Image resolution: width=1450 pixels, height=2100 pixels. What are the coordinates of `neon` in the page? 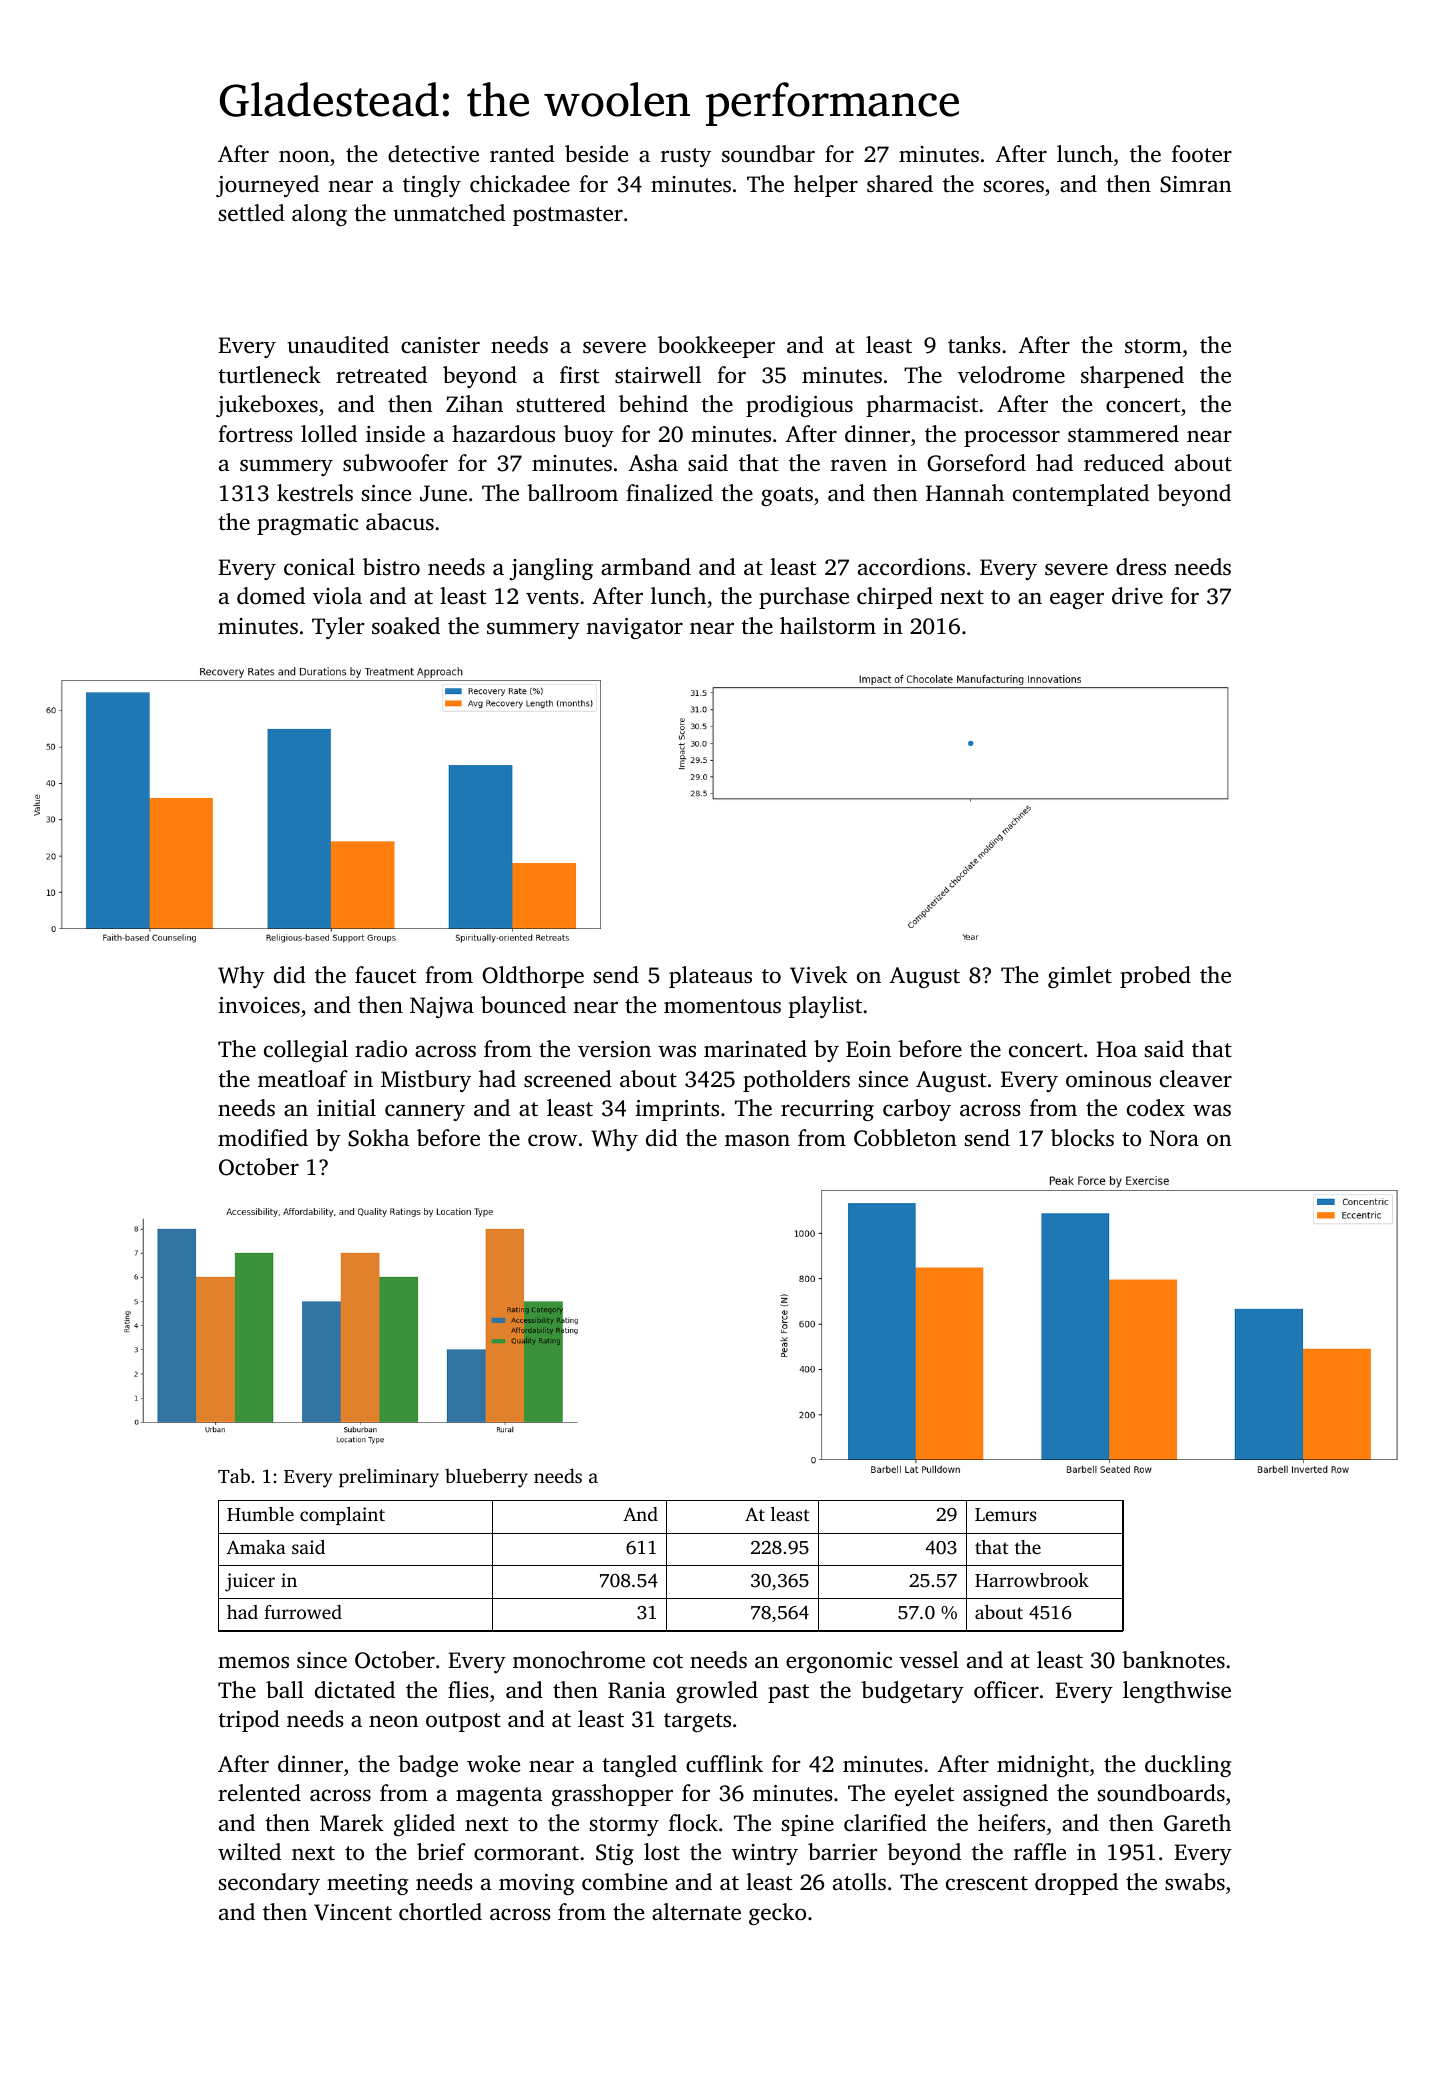 It's located at (394, 1721).
